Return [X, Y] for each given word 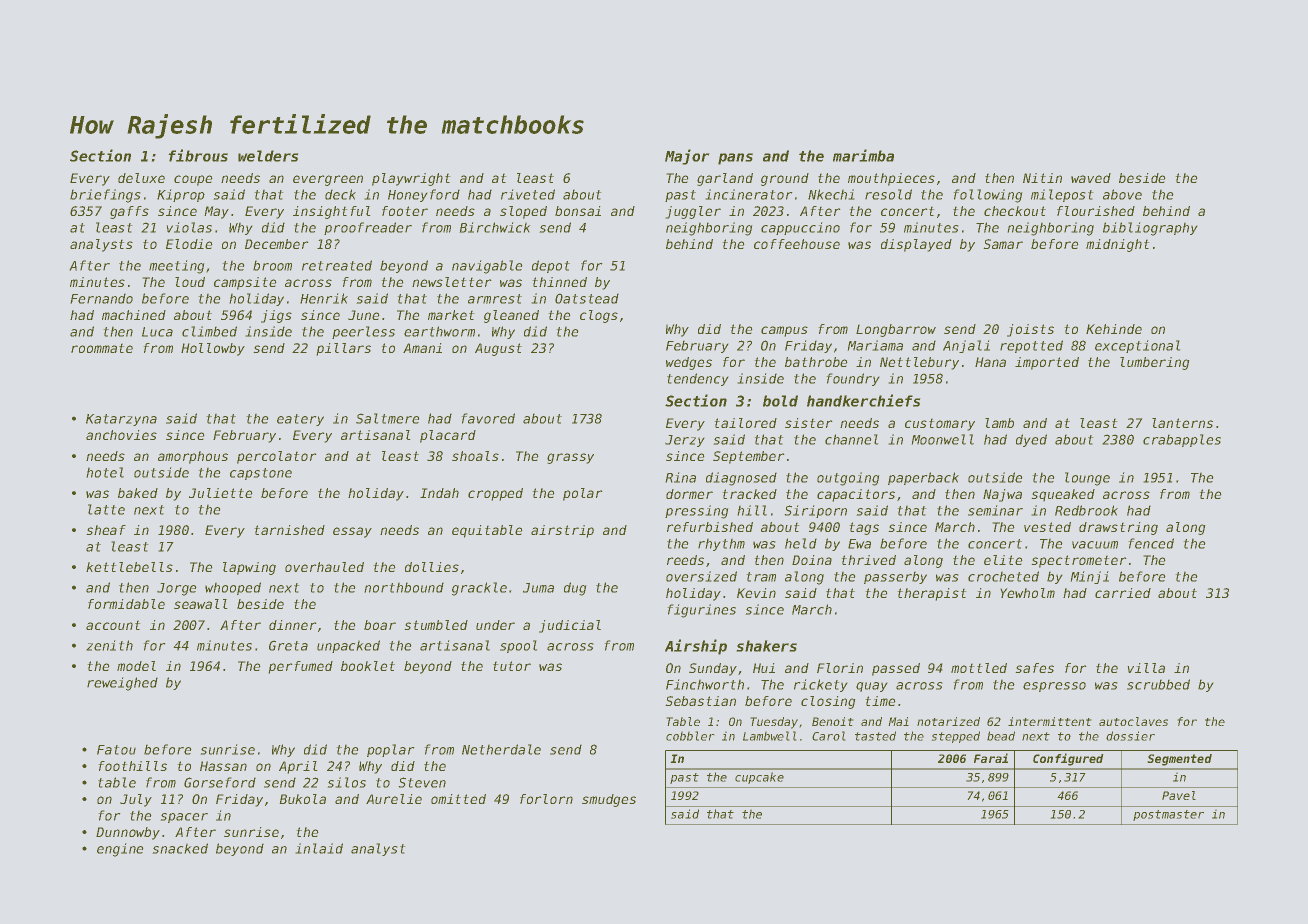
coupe [193, 180]
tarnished [290, 530]
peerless [363, 332]
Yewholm [1028, 593]
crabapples [1182, 440]
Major [687, 157]
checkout [1015, 211]
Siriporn [816, 511]
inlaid [319, 848]
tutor [512, 666]
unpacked [348, 646]
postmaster [1168, 815]
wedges [689, 363]
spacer [184, 818]
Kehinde [1114, 329]
